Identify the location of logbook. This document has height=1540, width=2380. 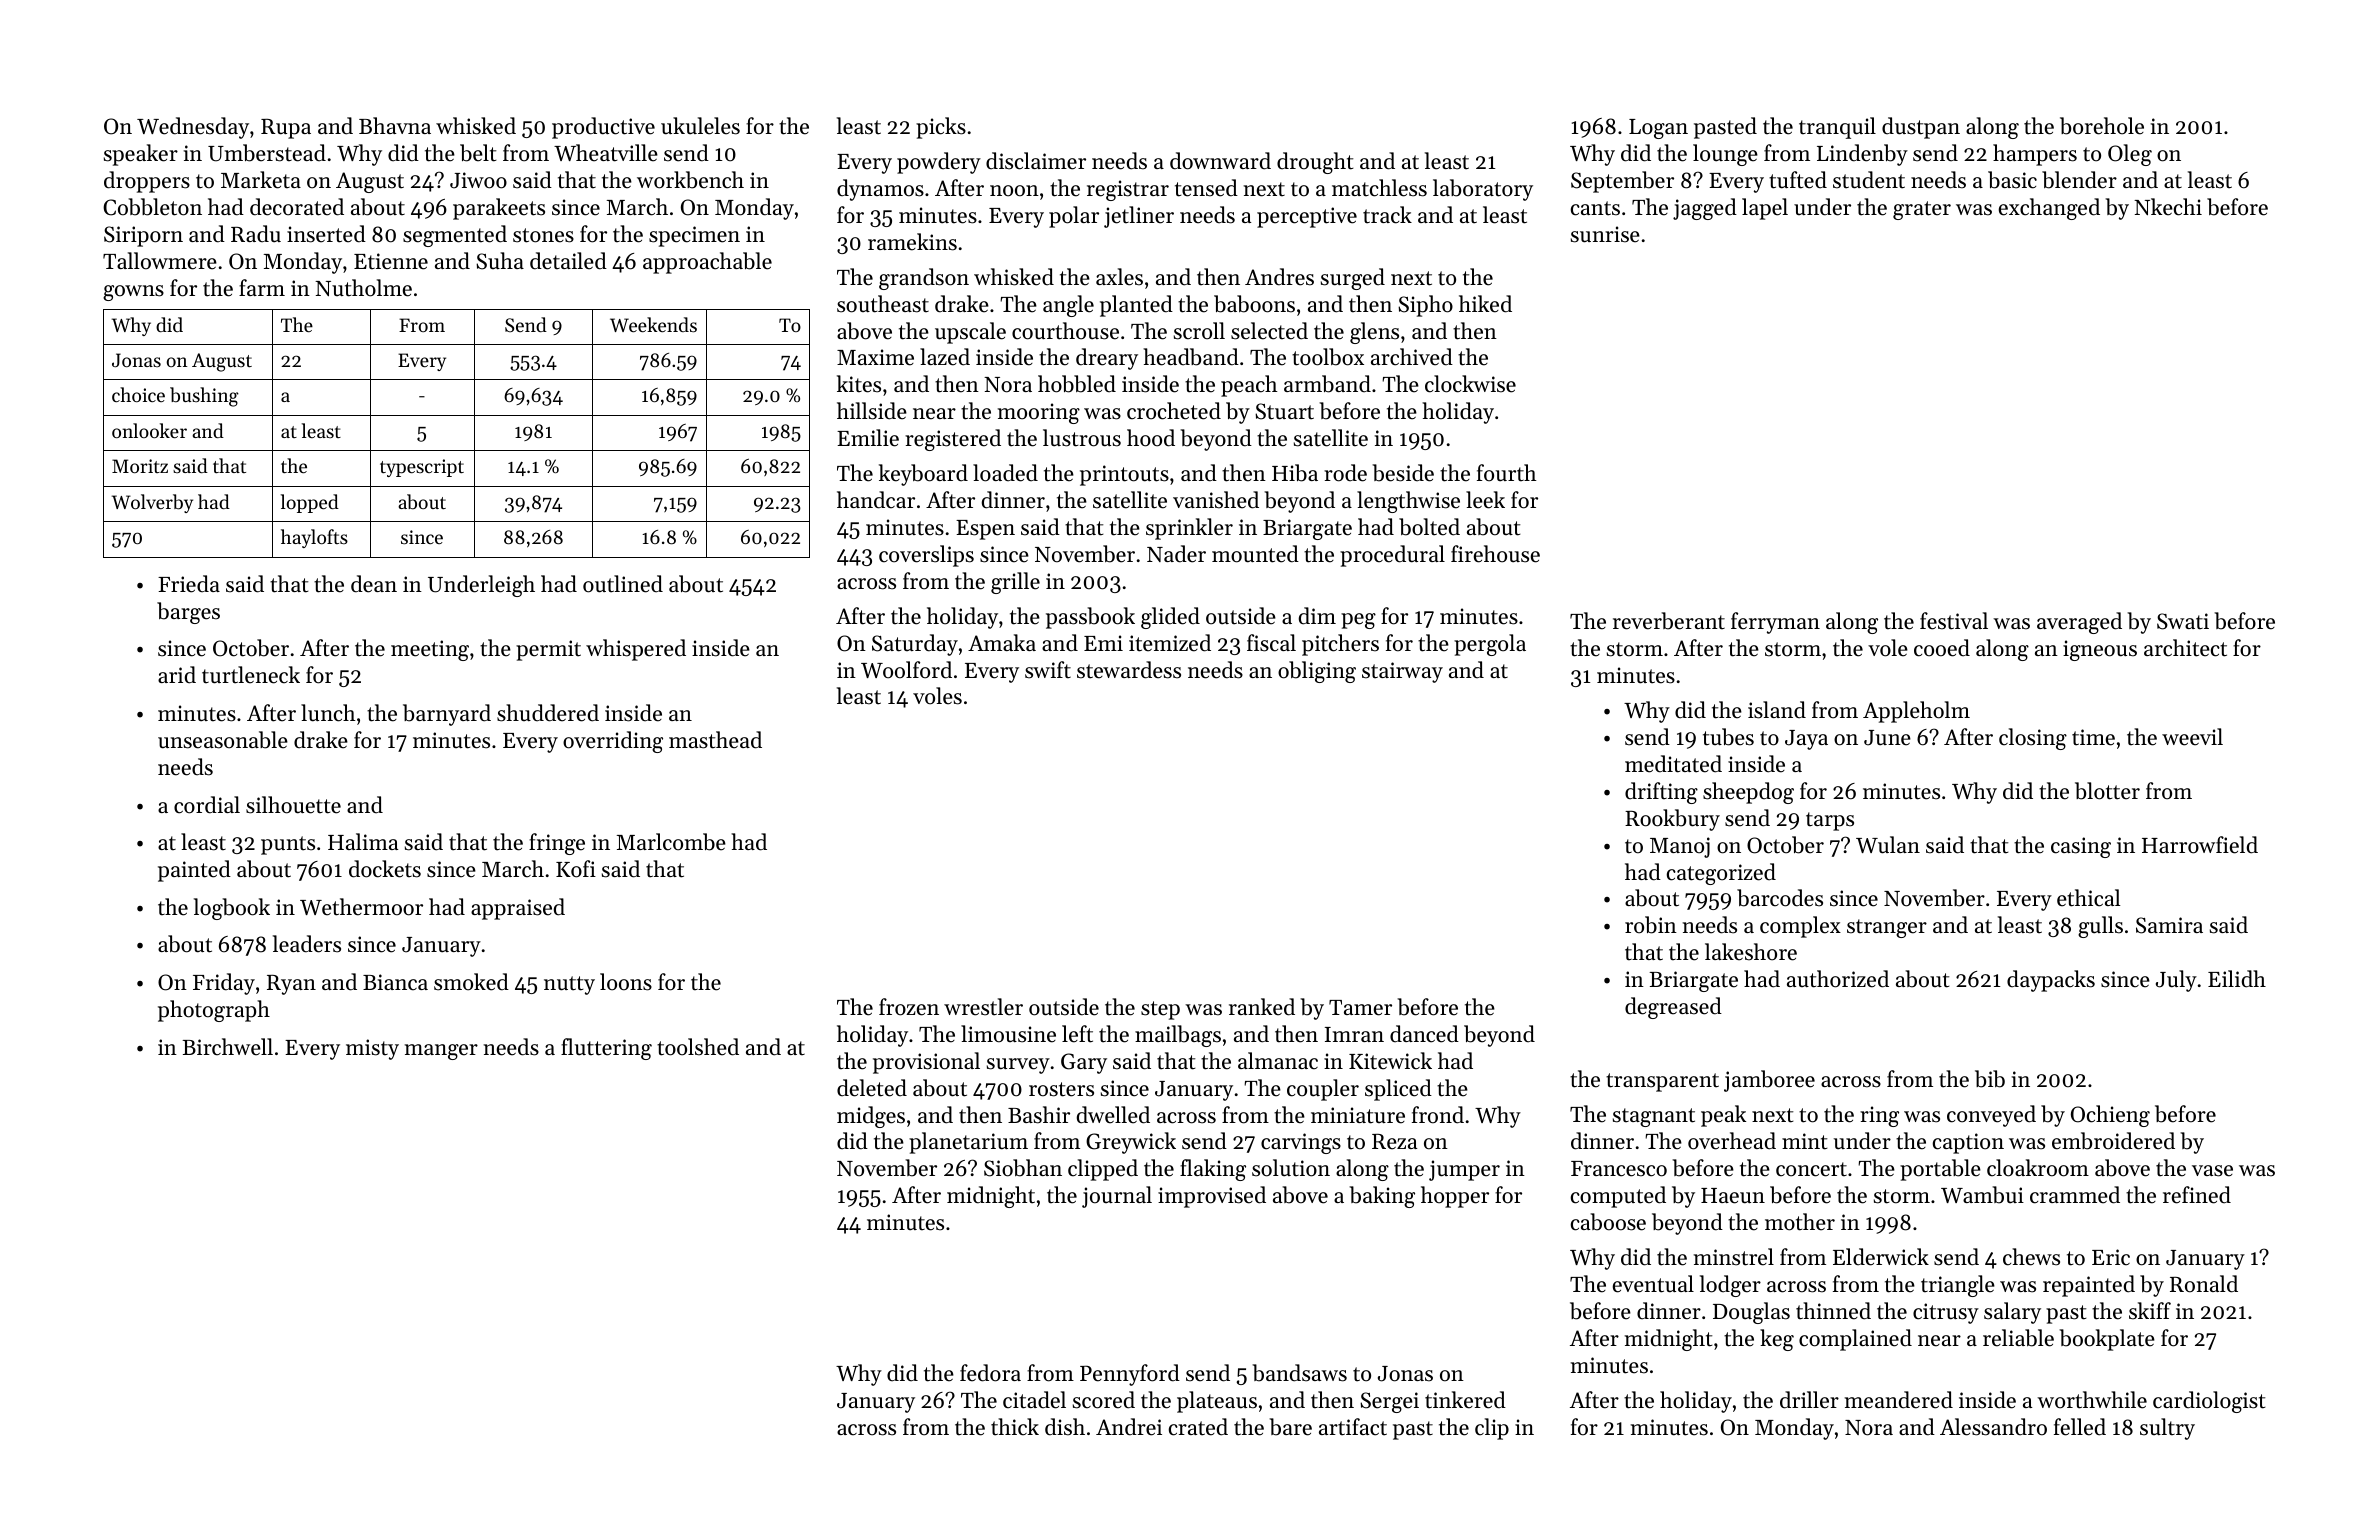
(232, 909).
